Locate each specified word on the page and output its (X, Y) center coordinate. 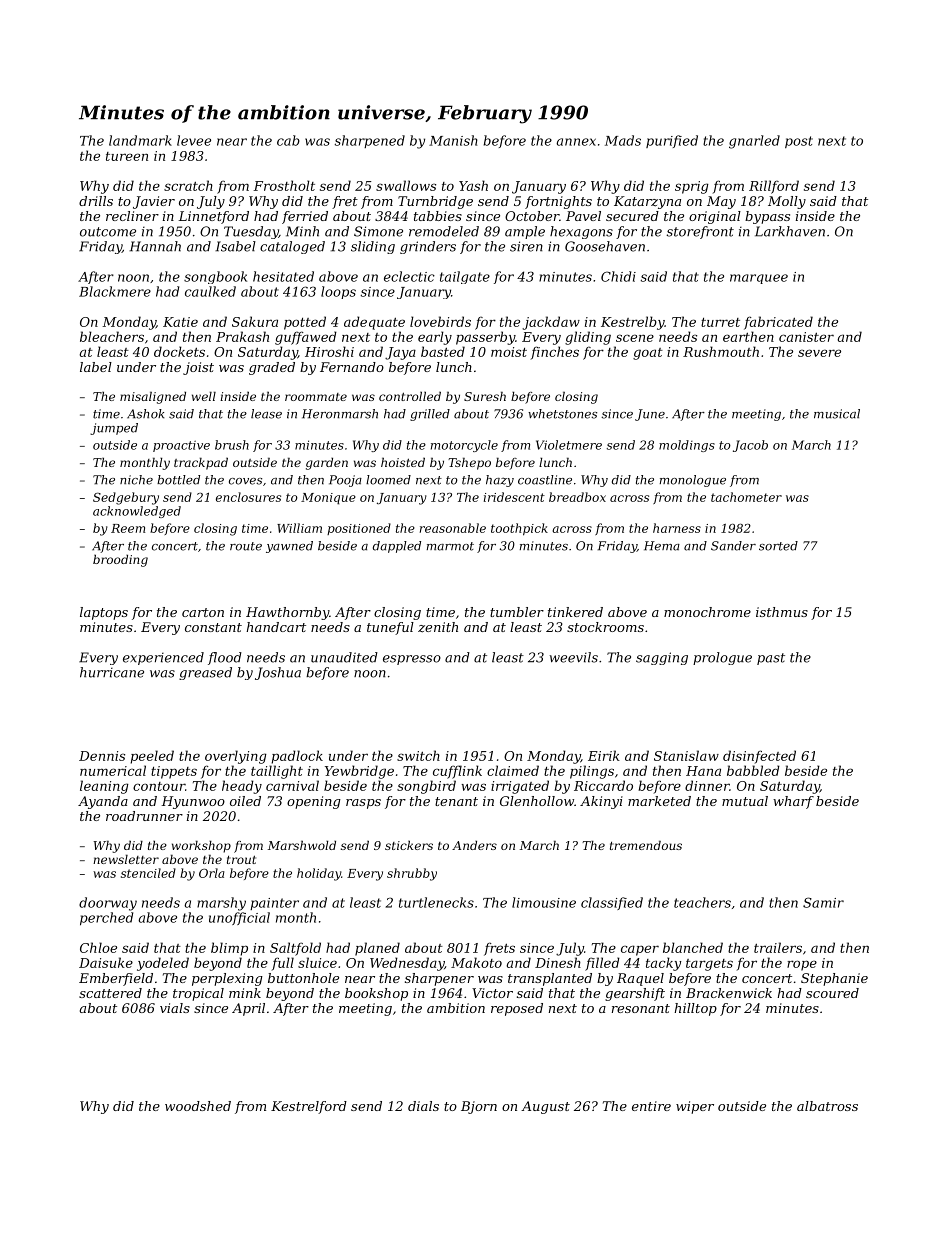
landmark (140, 140)
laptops (104, 613)
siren (526, 246)
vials (175, 1008)
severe (819, 353)
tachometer (746, 497)
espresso (412, 660)
